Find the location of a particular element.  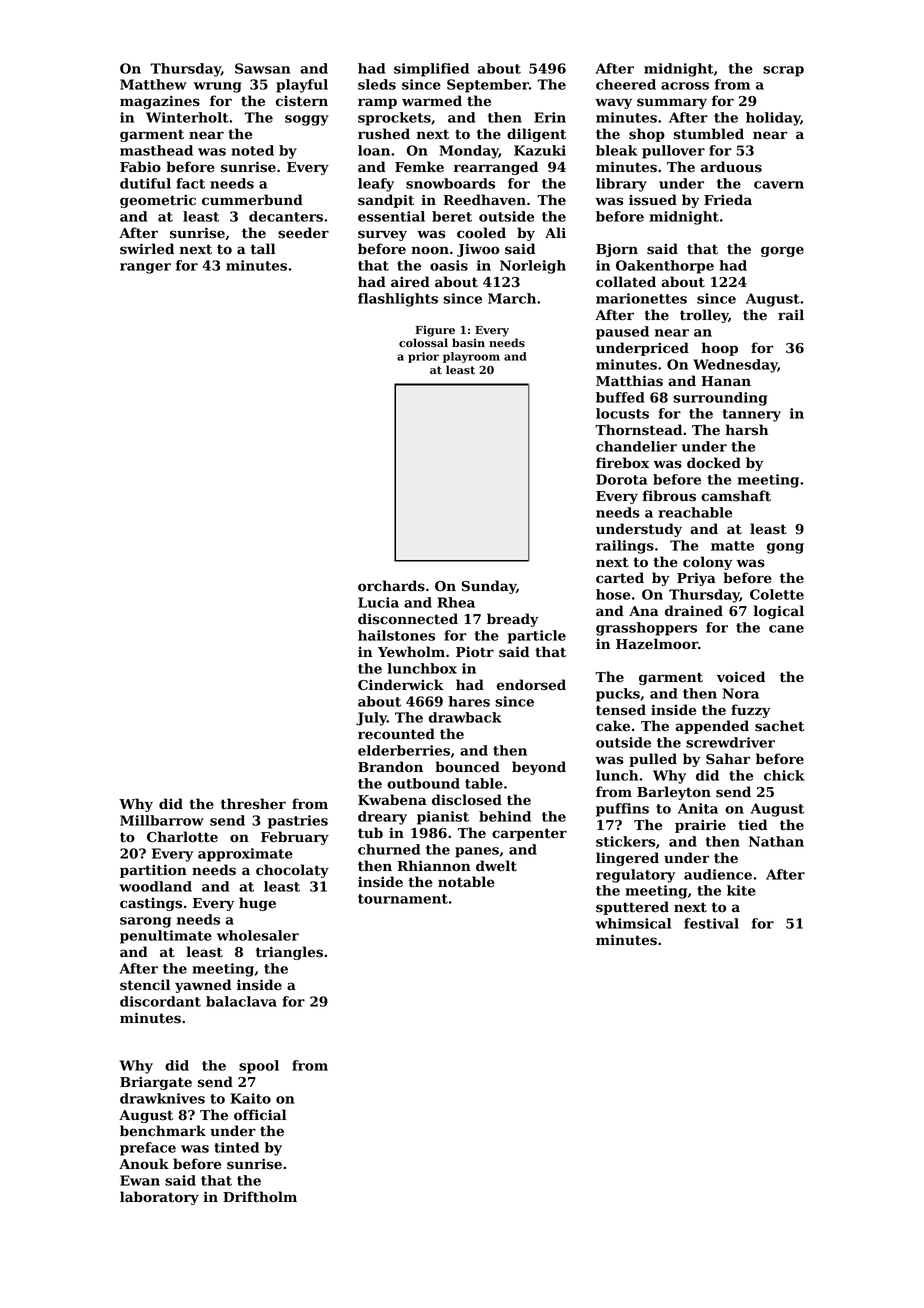

essential is located at coordinates (391, 216).
